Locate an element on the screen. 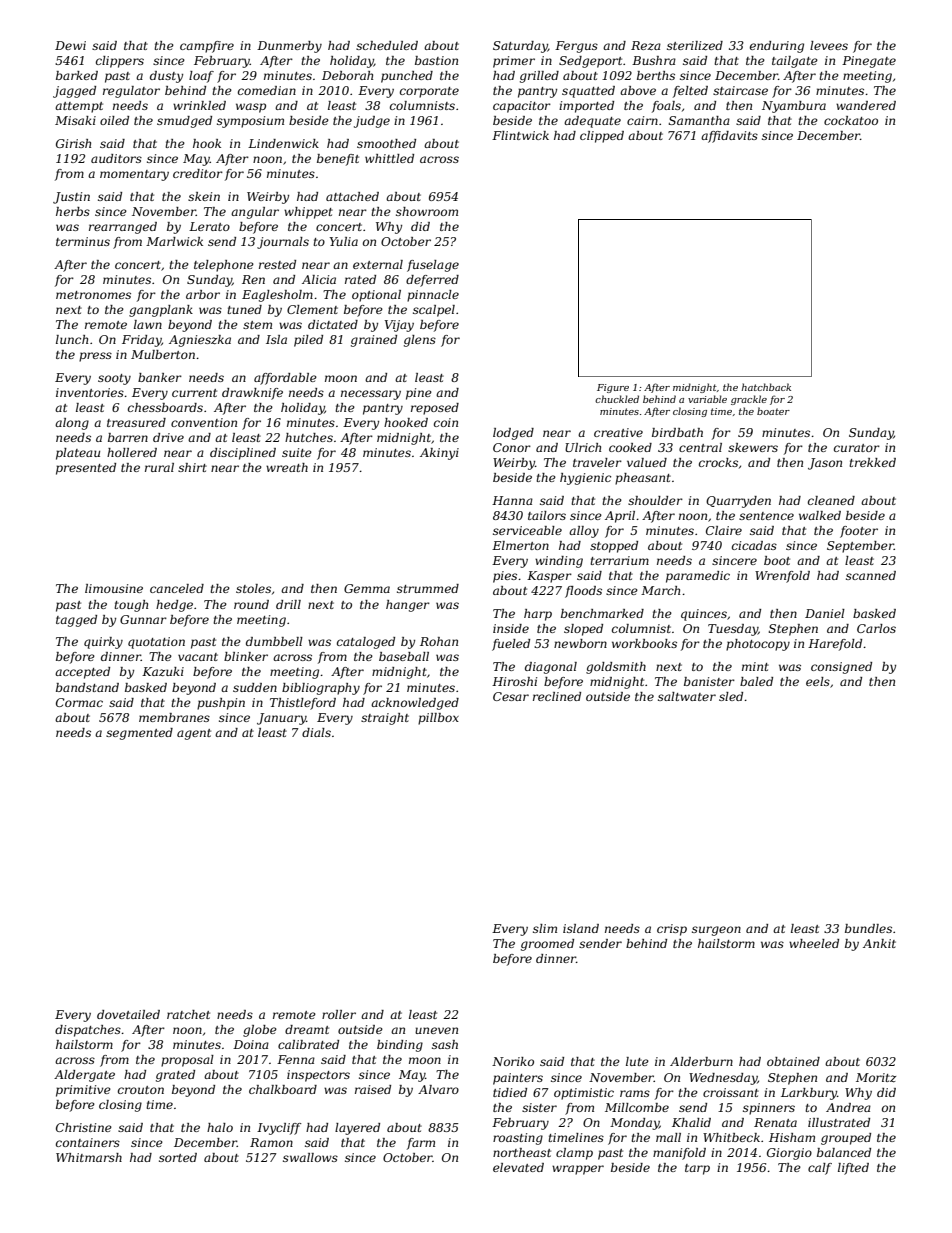 This screenshot has height=1233, width=952. acknowledged is located at coordinates (415, 704).
